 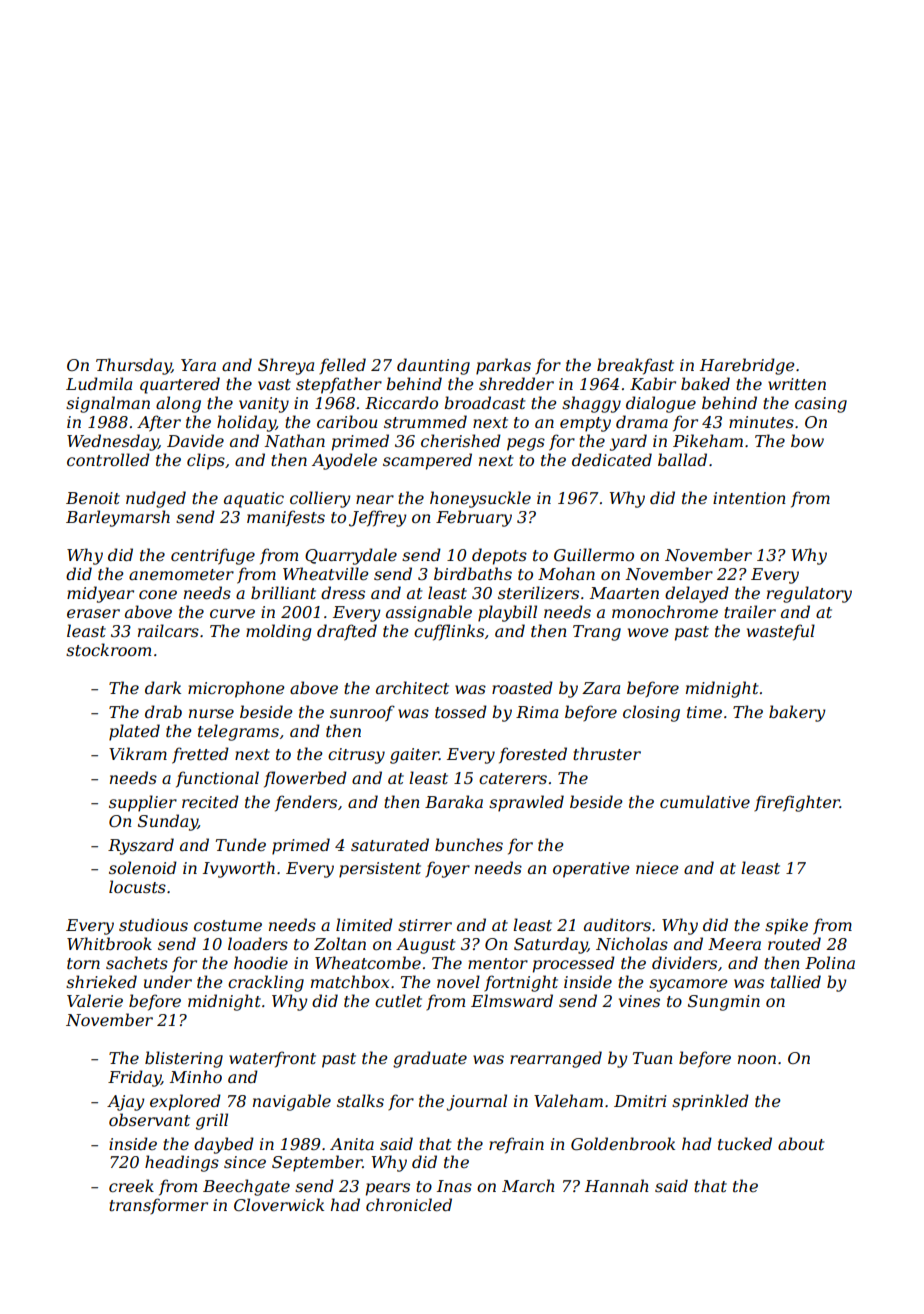 What do you see at coordinates (461, 711) in the image?
I see `tossed` at bounding box center [461, 711].
